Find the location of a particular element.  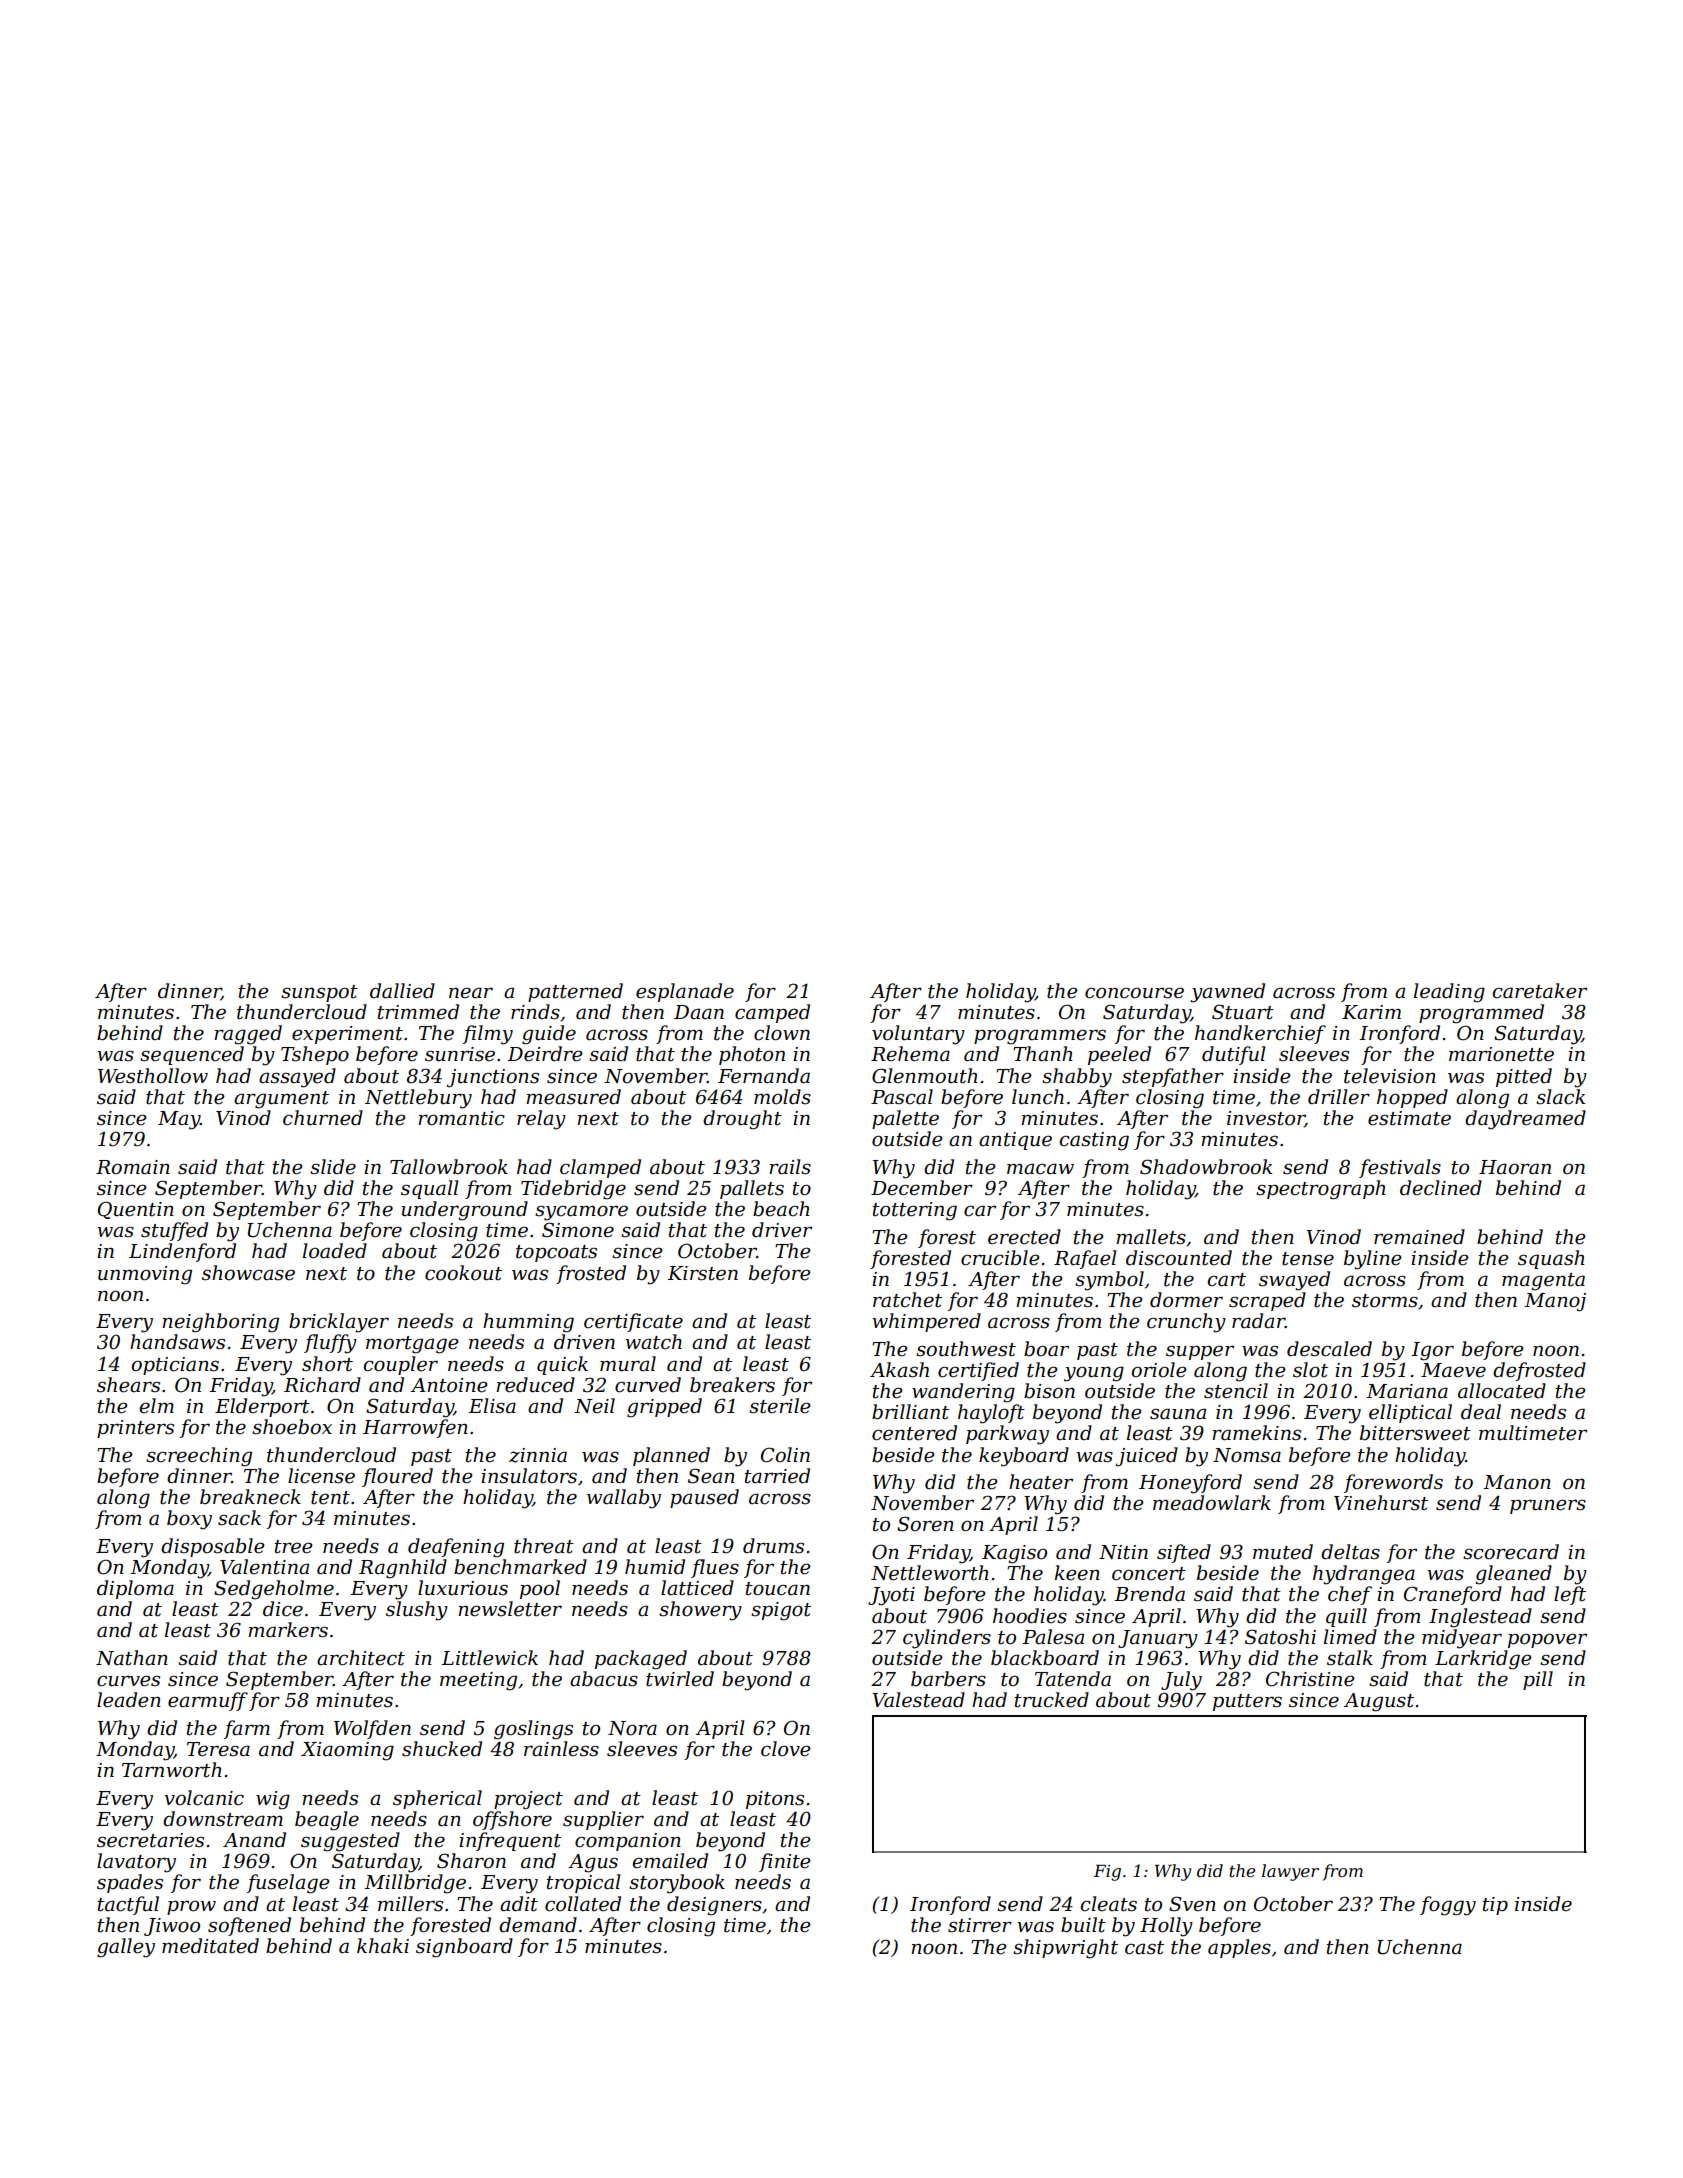

Millbridge is located at coordinates (415, 1884).
